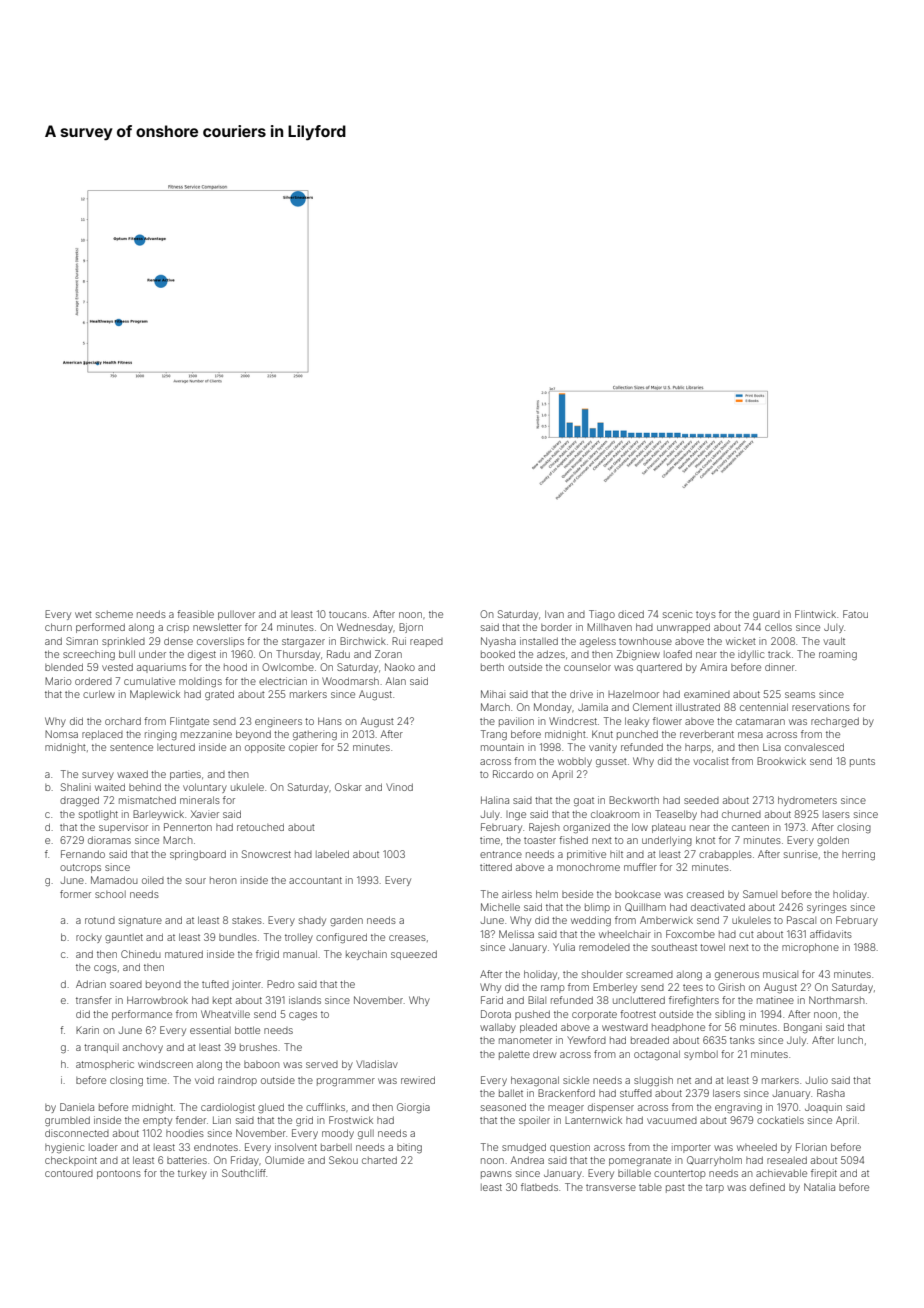 The width and height of the screenshot is (924, 1308). Describe the element at coordinates (831, 934) in the screenshot. I see `affidavits` at that location.
